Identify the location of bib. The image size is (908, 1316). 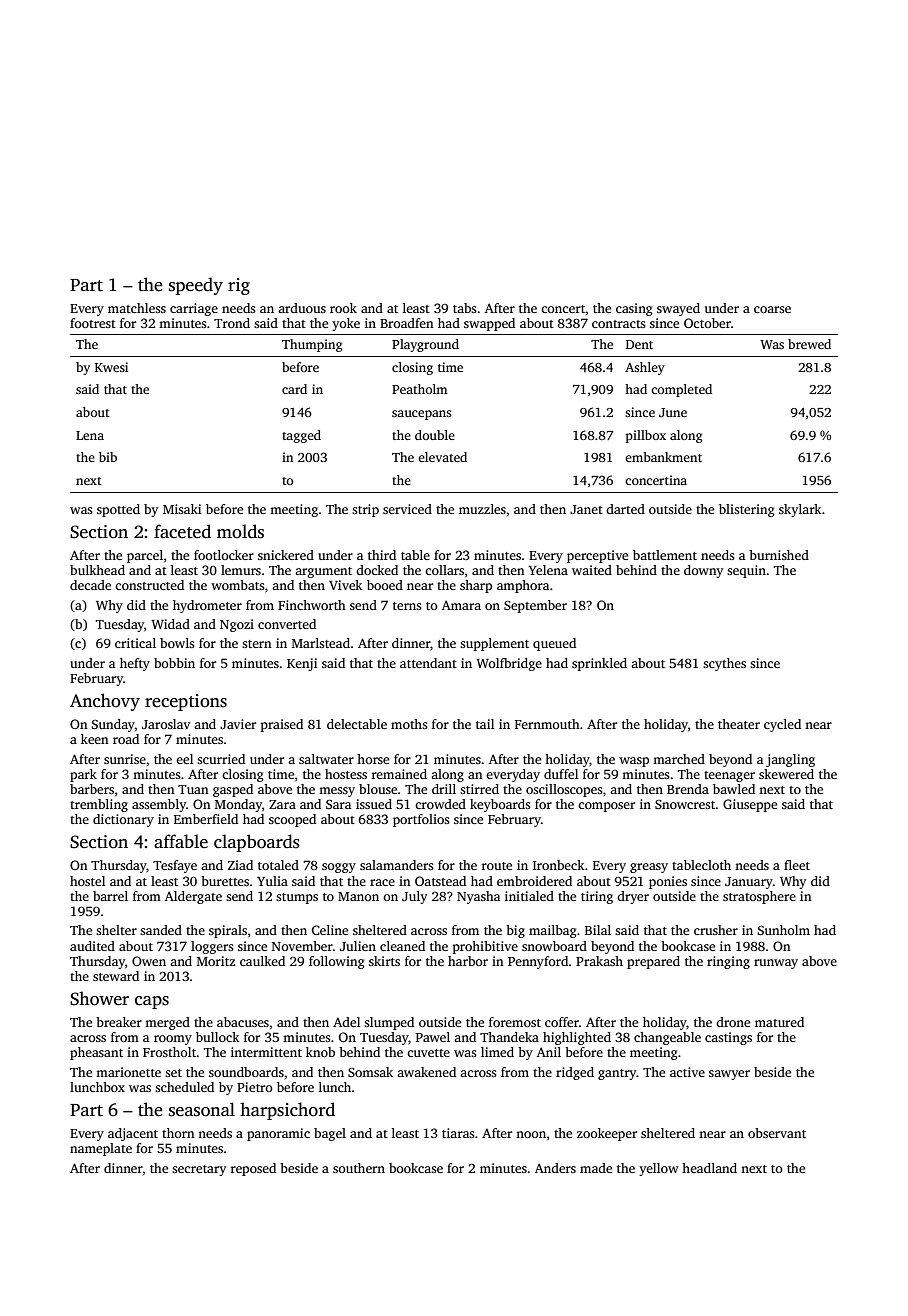
(108, 457).
